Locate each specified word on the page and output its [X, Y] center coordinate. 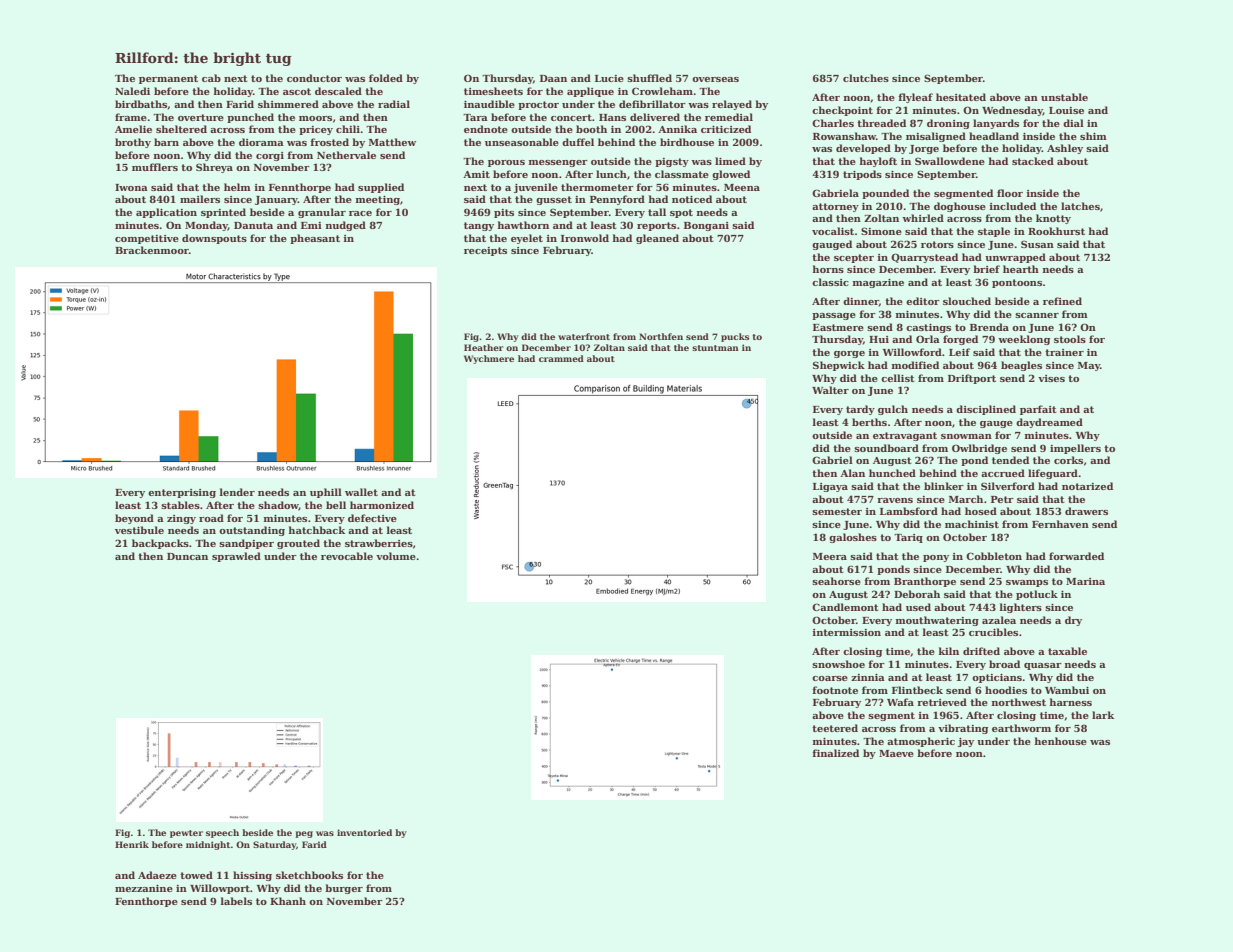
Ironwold [585, 238]
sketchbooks [309, 875]
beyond [134, 519]
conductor [314, 78]
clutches [866, 78]
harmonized [382, 505]
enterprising [182, 493]
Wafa [900, 702]
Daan [553, 78]
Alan [852, 473]
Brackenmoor [152, 250]
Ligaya [830, 487]
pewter [186, 834]
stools [1070, 339]
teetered [835, 728]
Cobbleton [994, 556]
